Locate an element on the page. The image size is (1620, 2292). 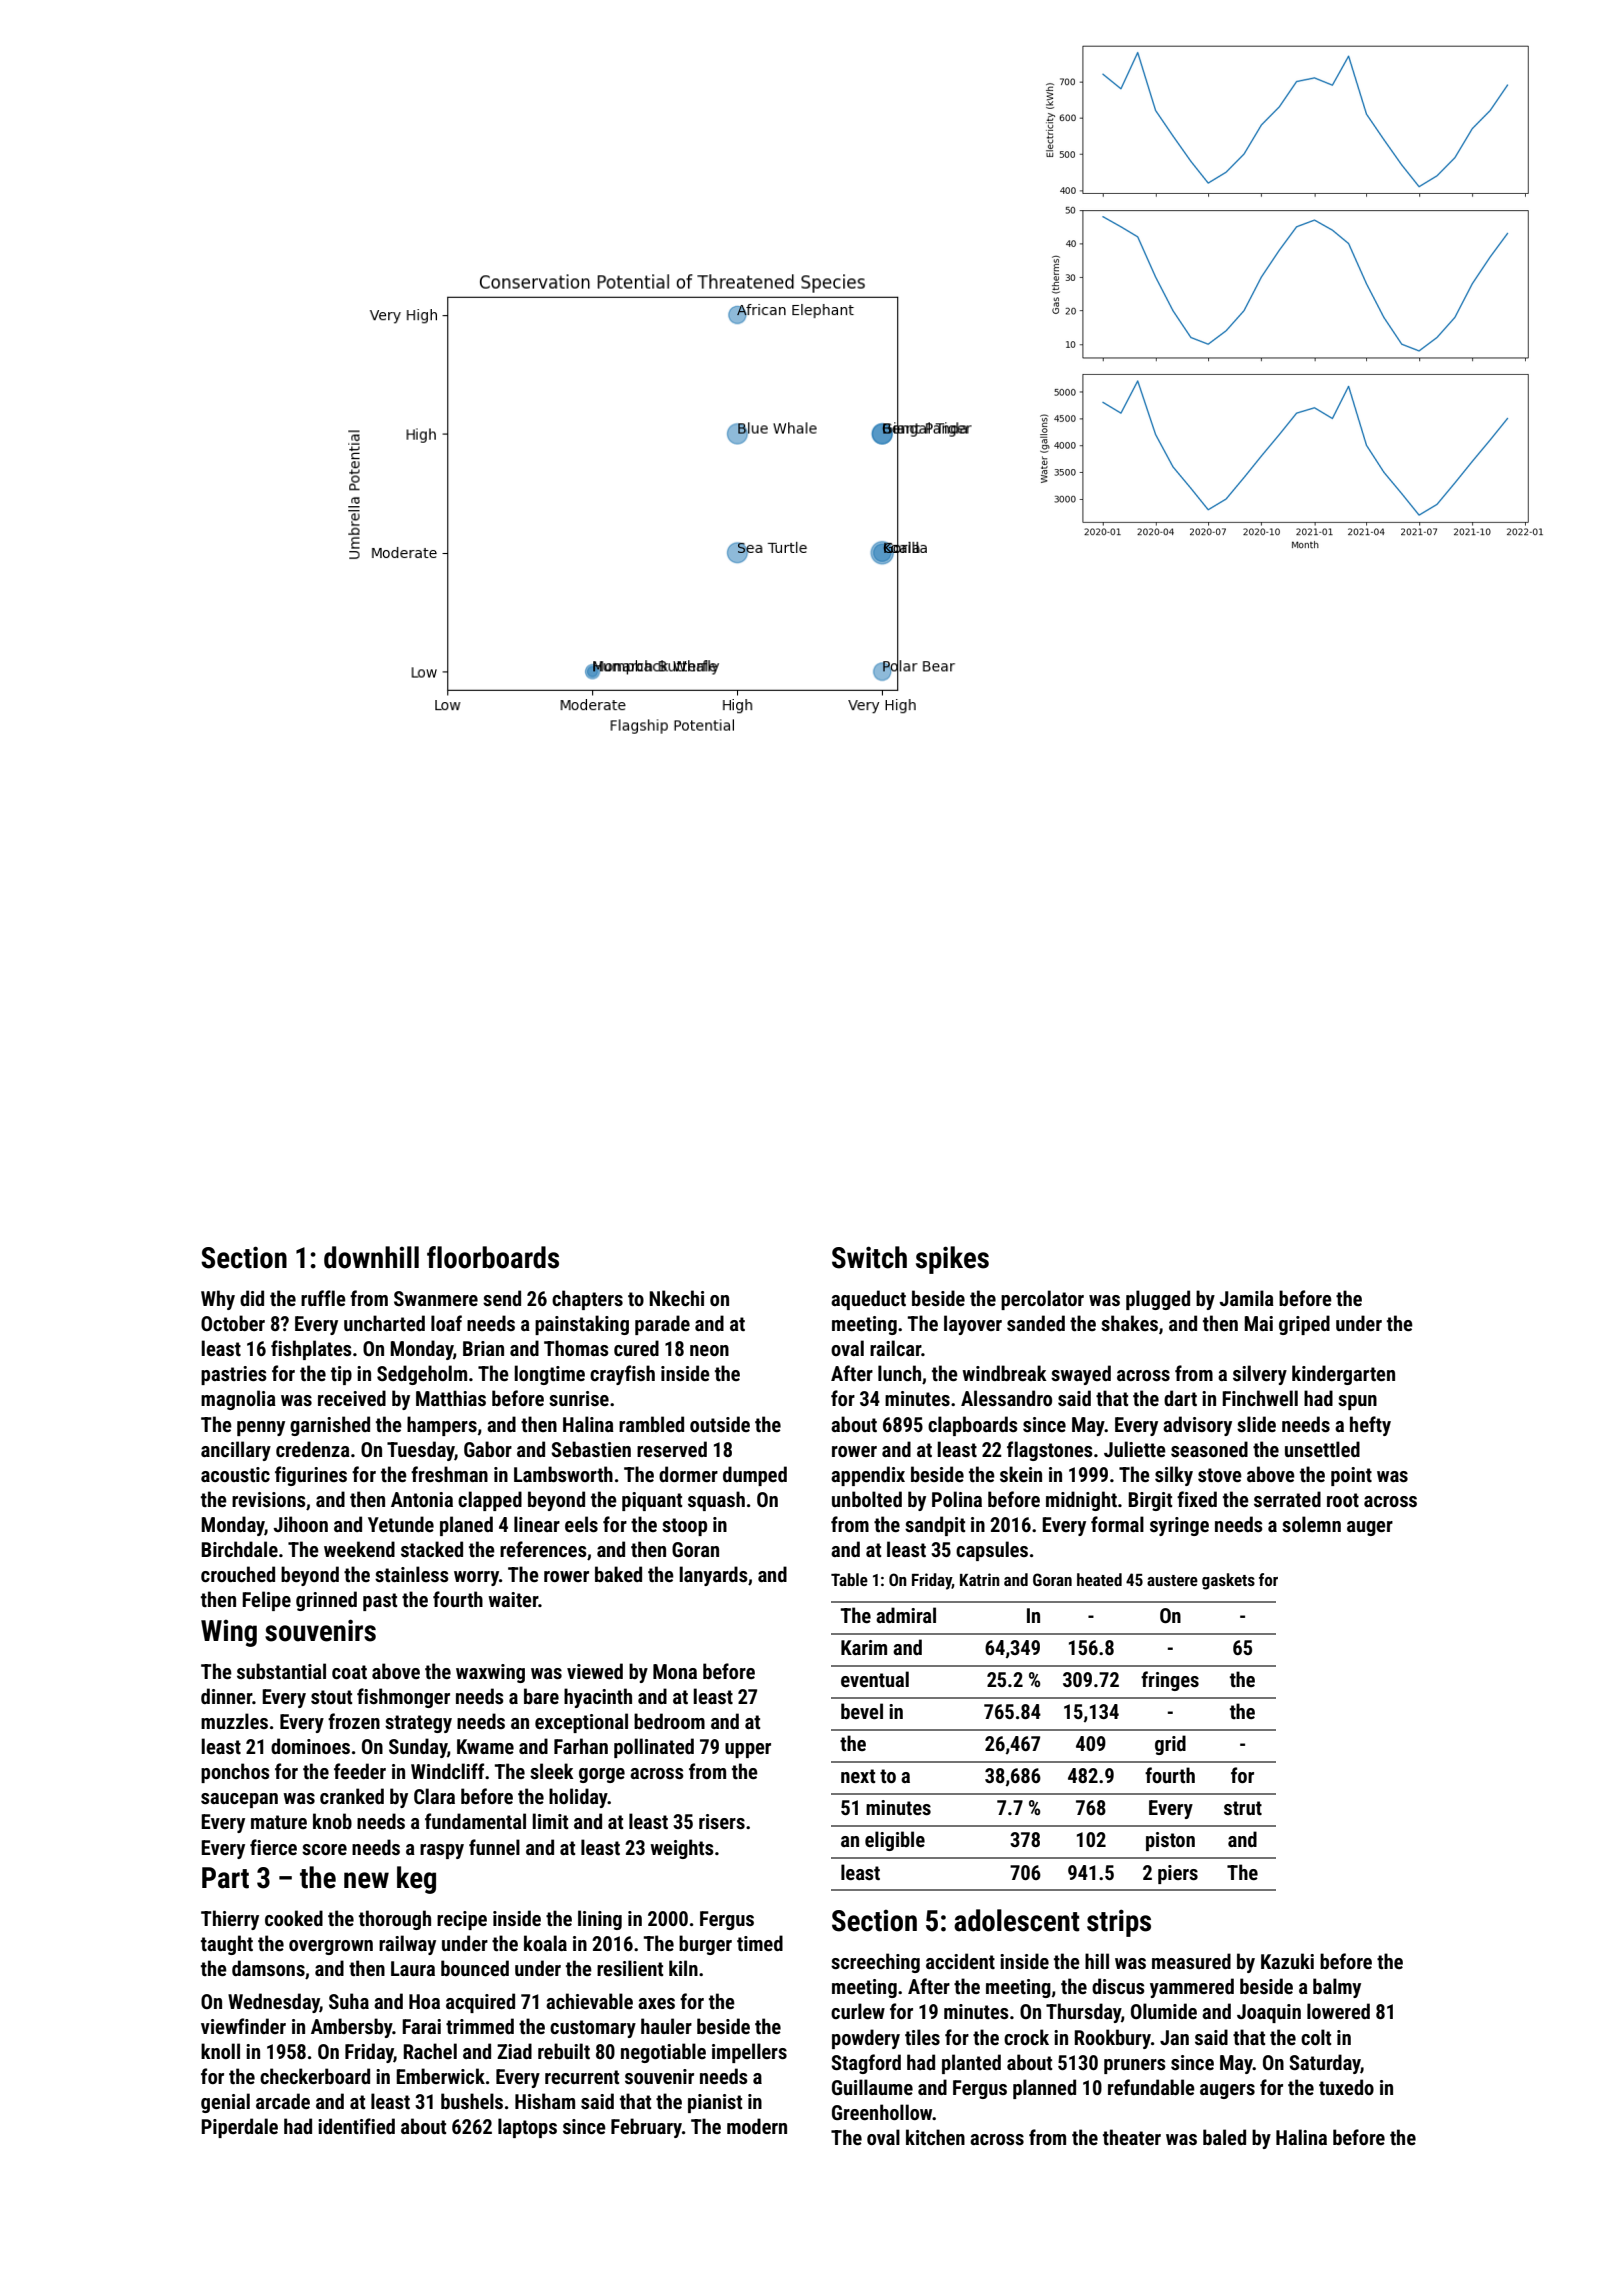
floorboards is located at coordinates (493, 1257).
